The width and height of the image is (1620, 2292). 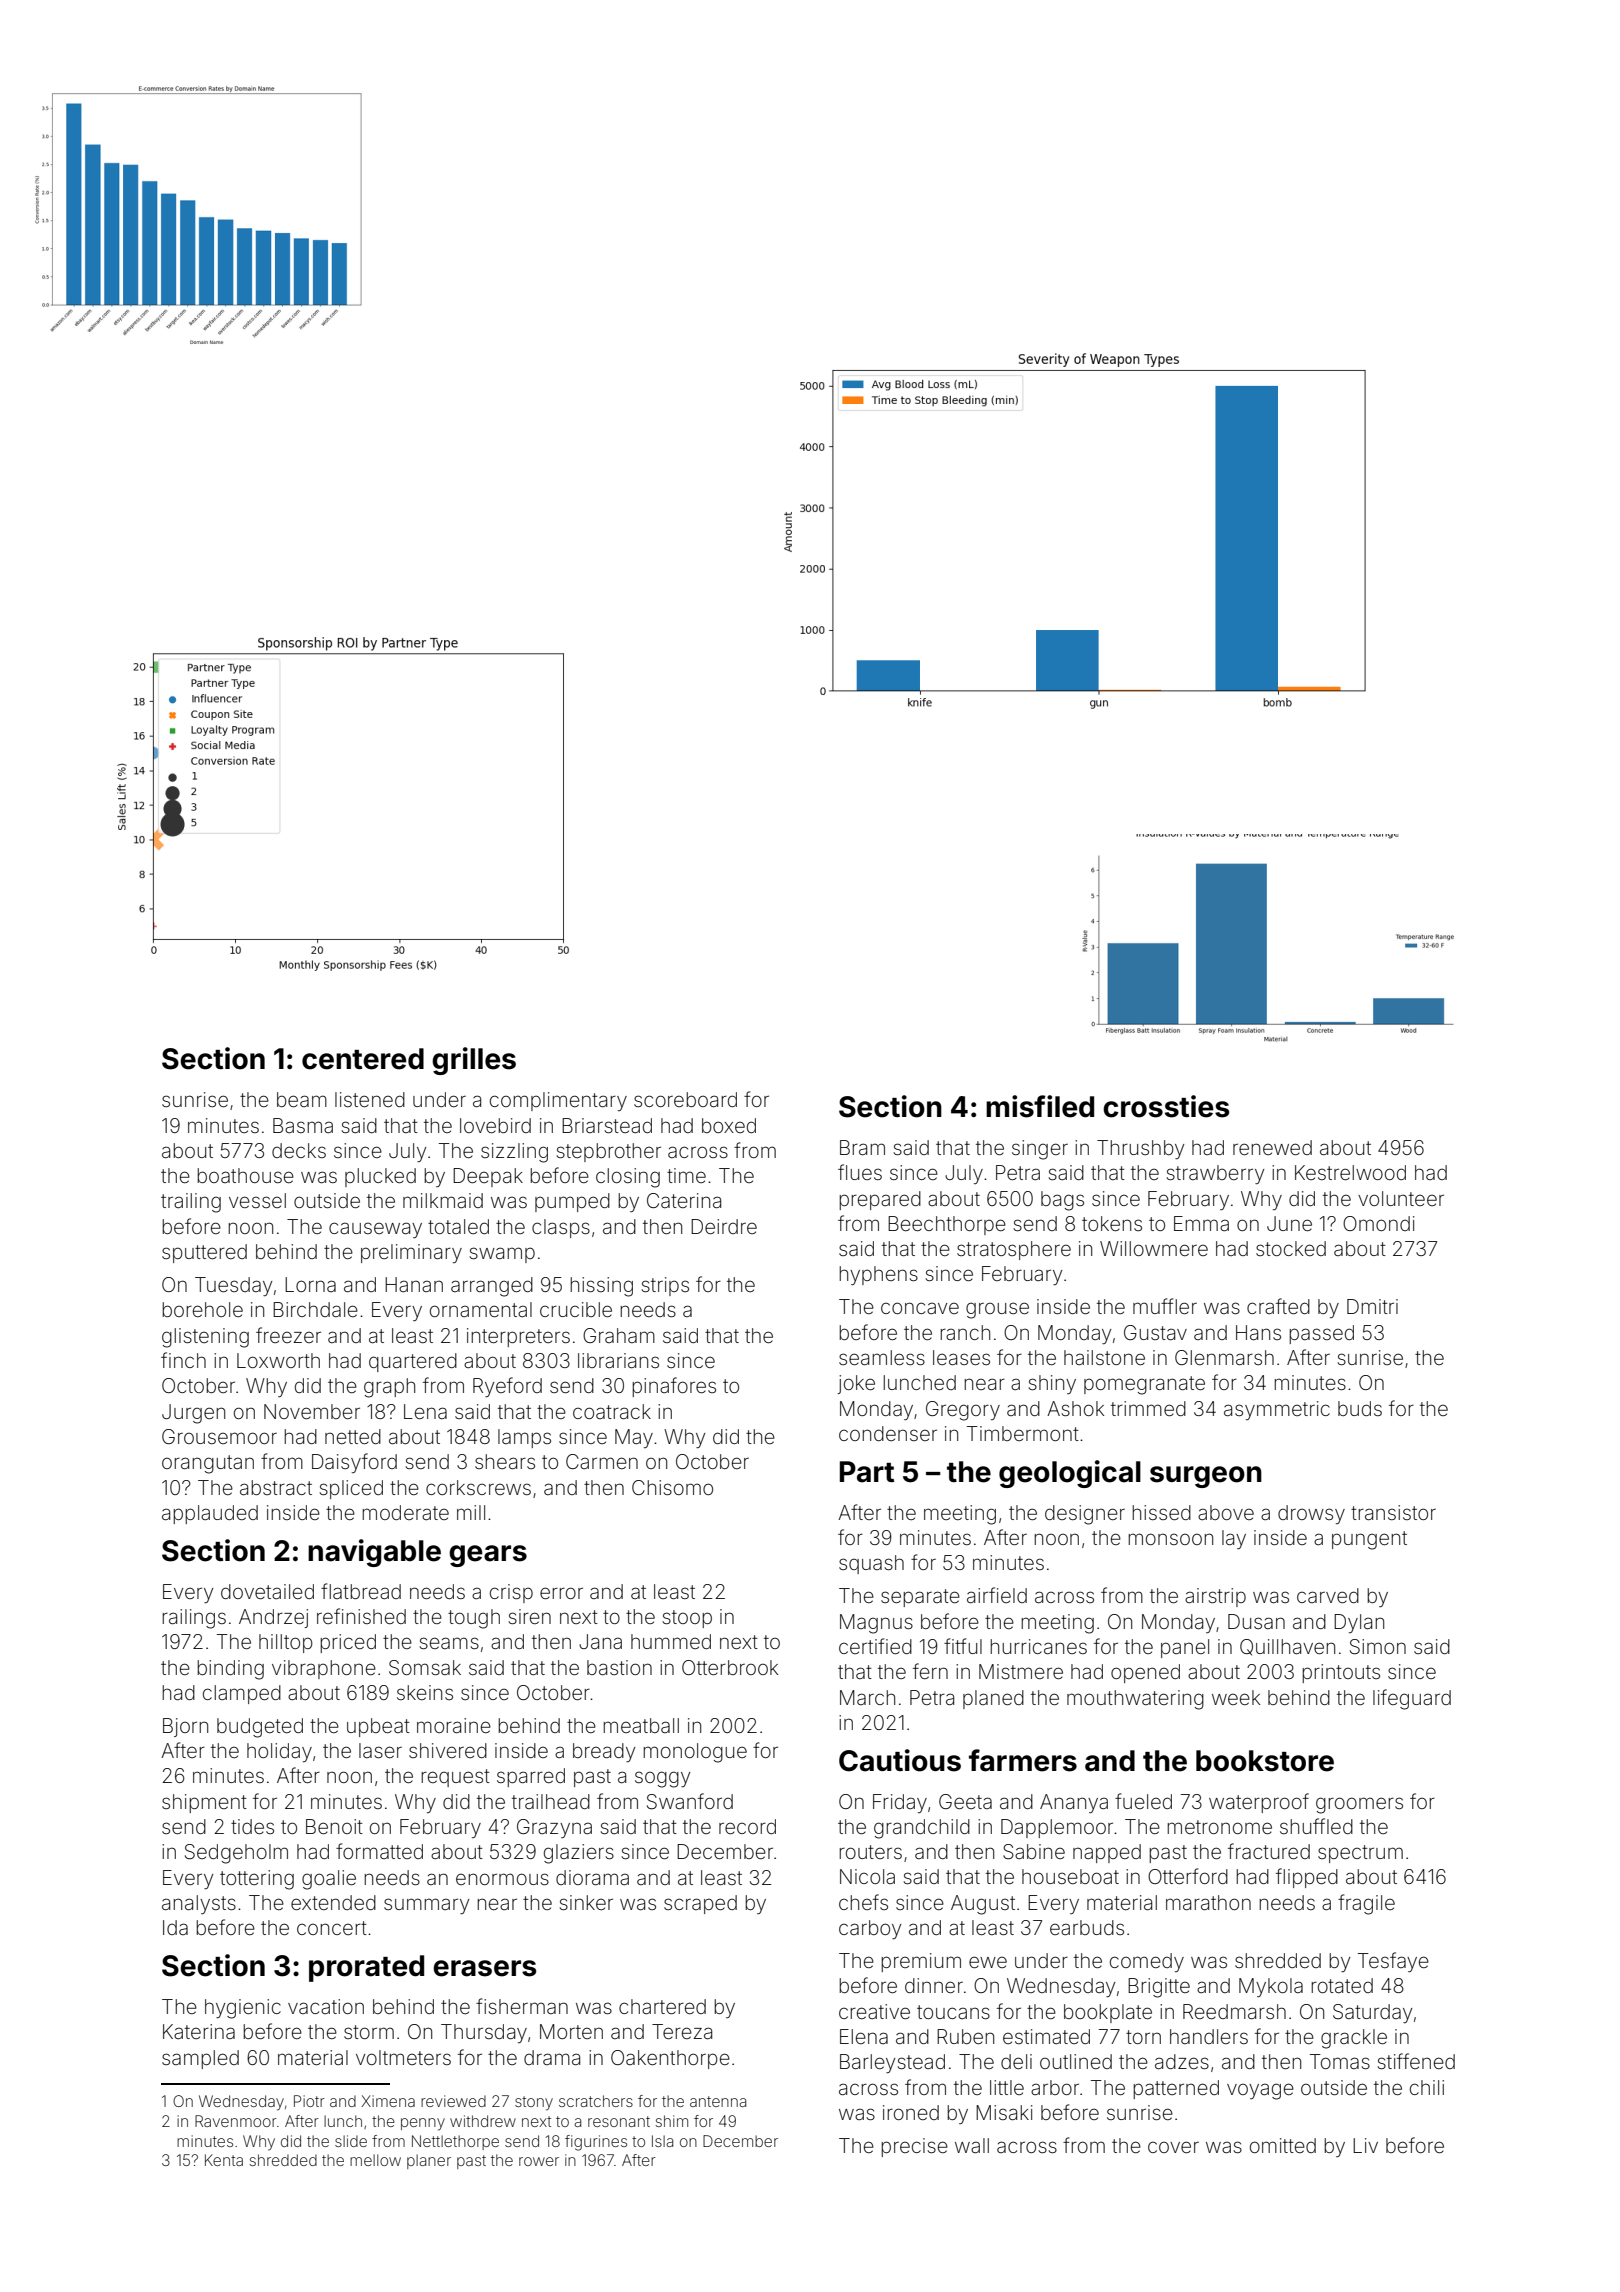 What do you see at coordinates (1365, 2145) in the image?
I see `Liv` at bounding box center [1365, 2145].
